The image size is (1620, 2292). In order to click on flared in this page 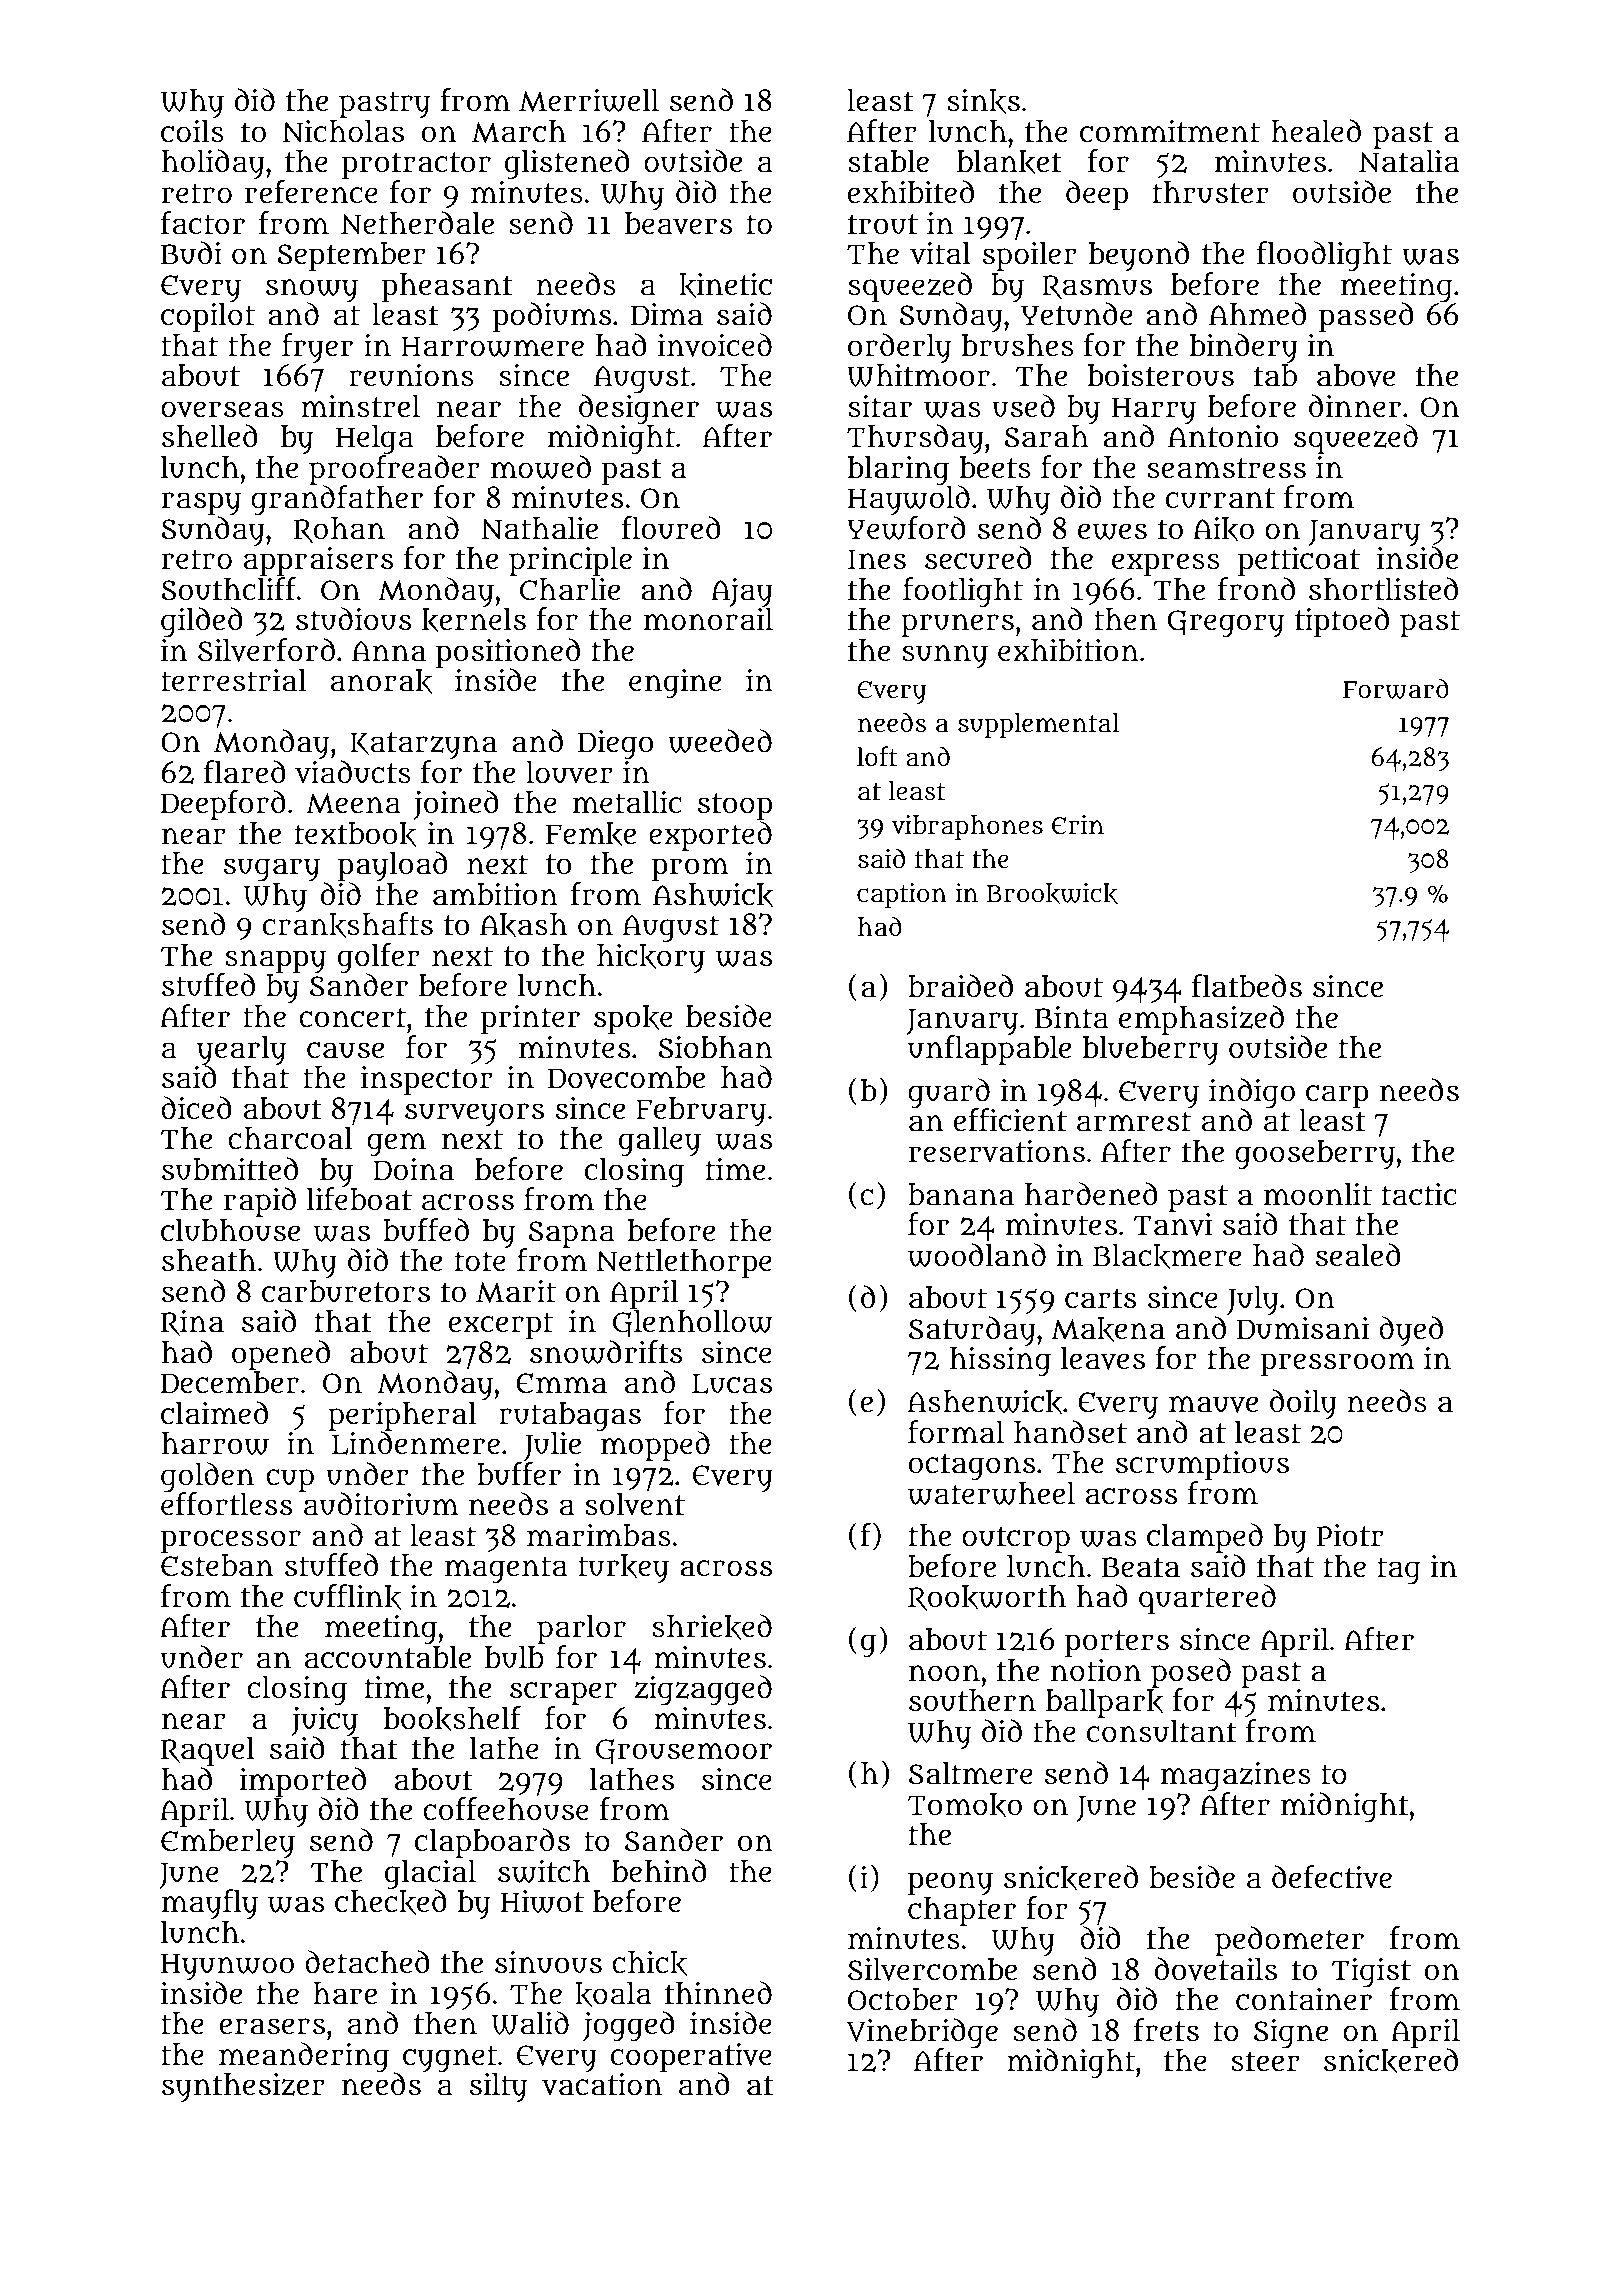, I will do `click(245, 772)`.
